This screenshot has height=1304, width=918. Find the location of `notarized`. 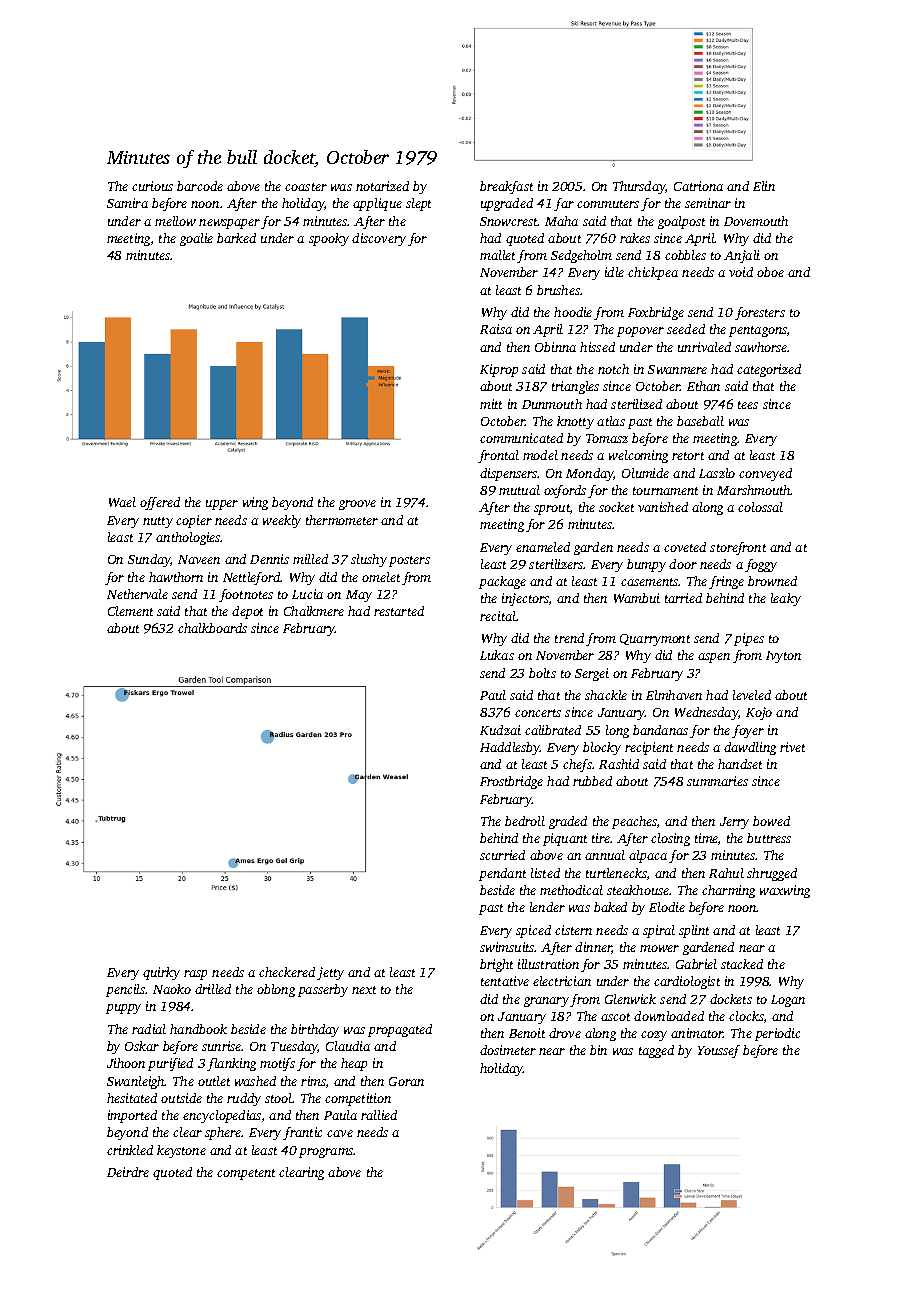

notarized is located at coordinates (382, 186).
